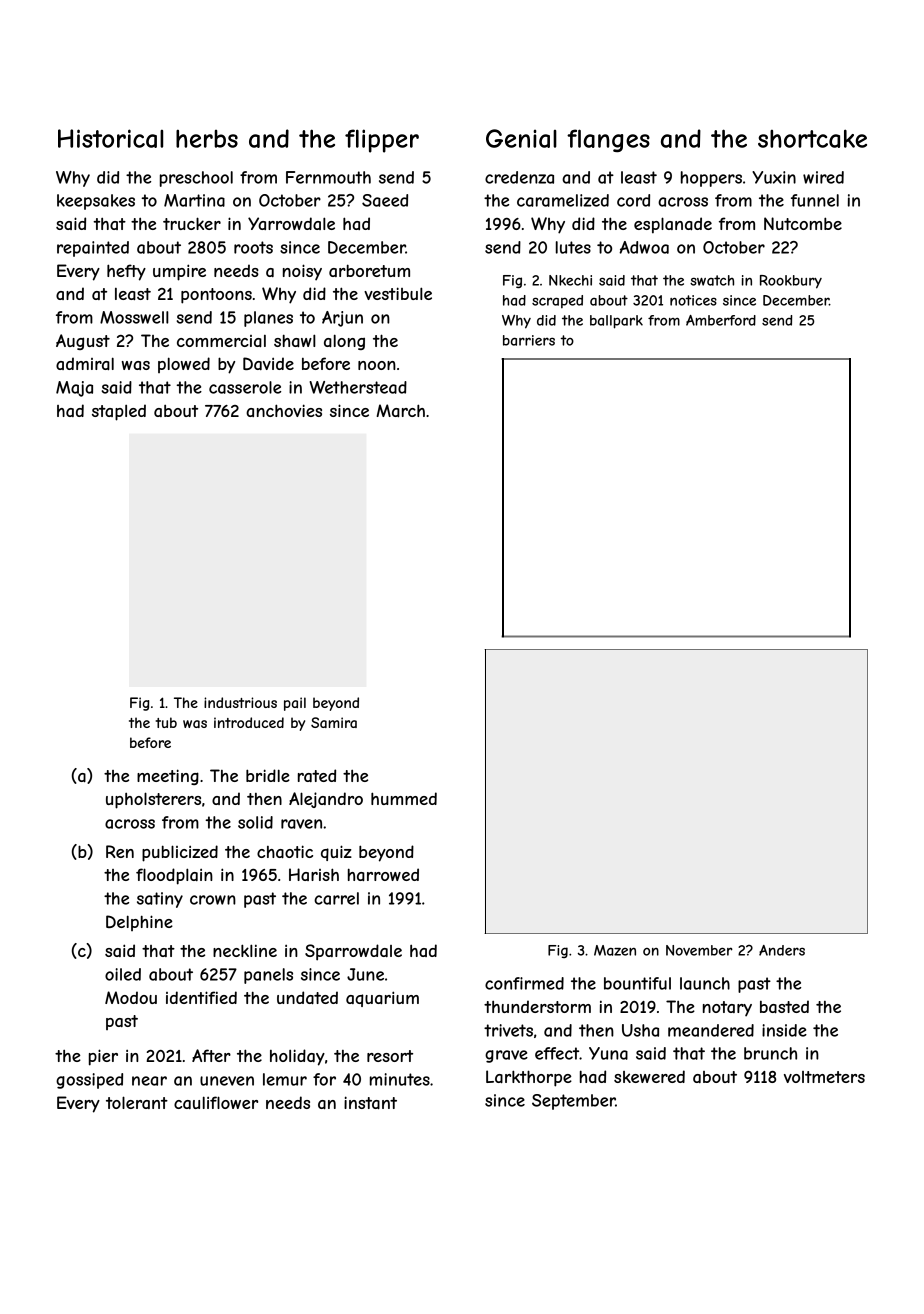  Describe the element at coordinates (404, 798) in the screenshot. I see `hummed` at that location.
